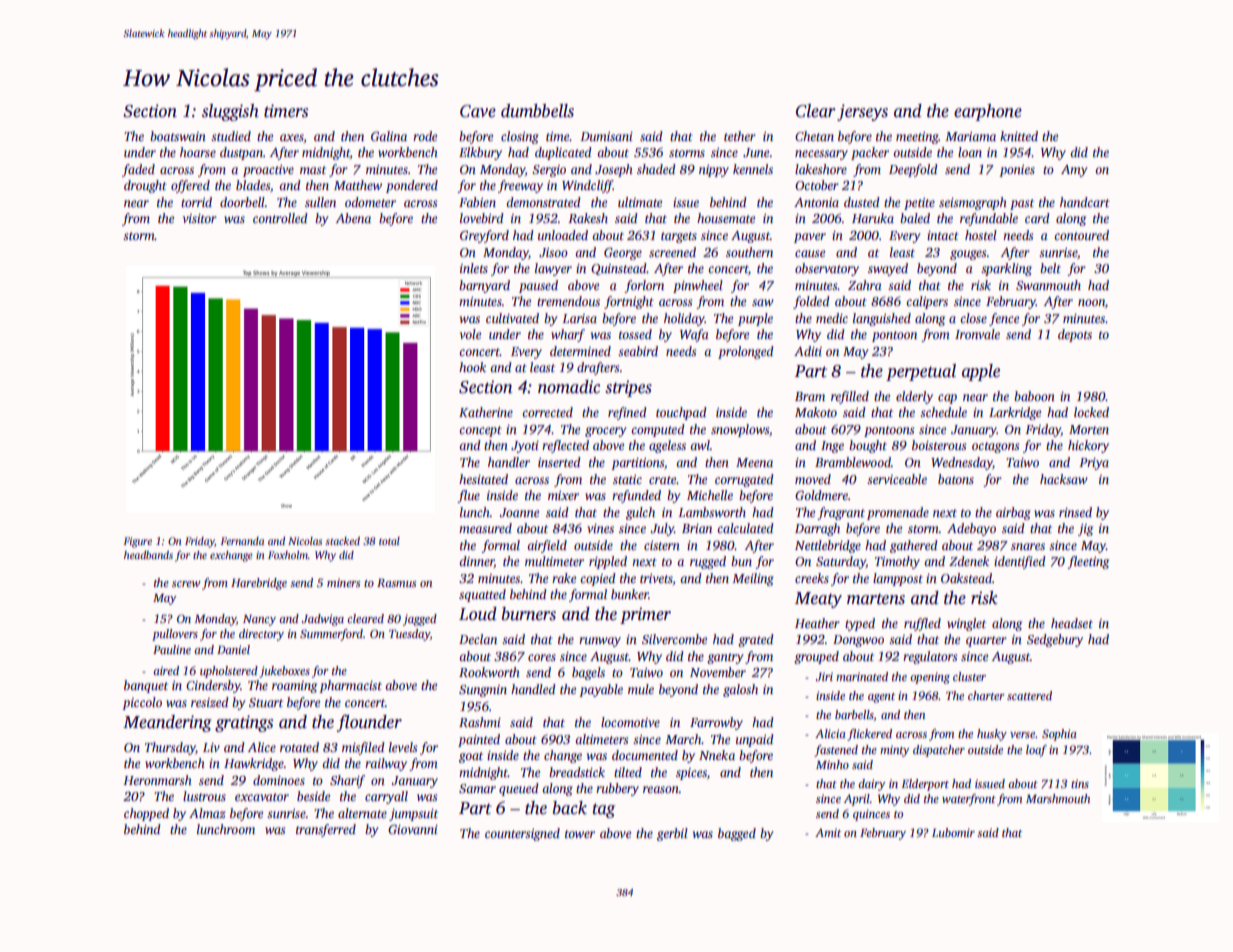  What do you see at coordinates (871, 815) in the screenshot?
I see `quinces` at bounding box center [871, 815].
